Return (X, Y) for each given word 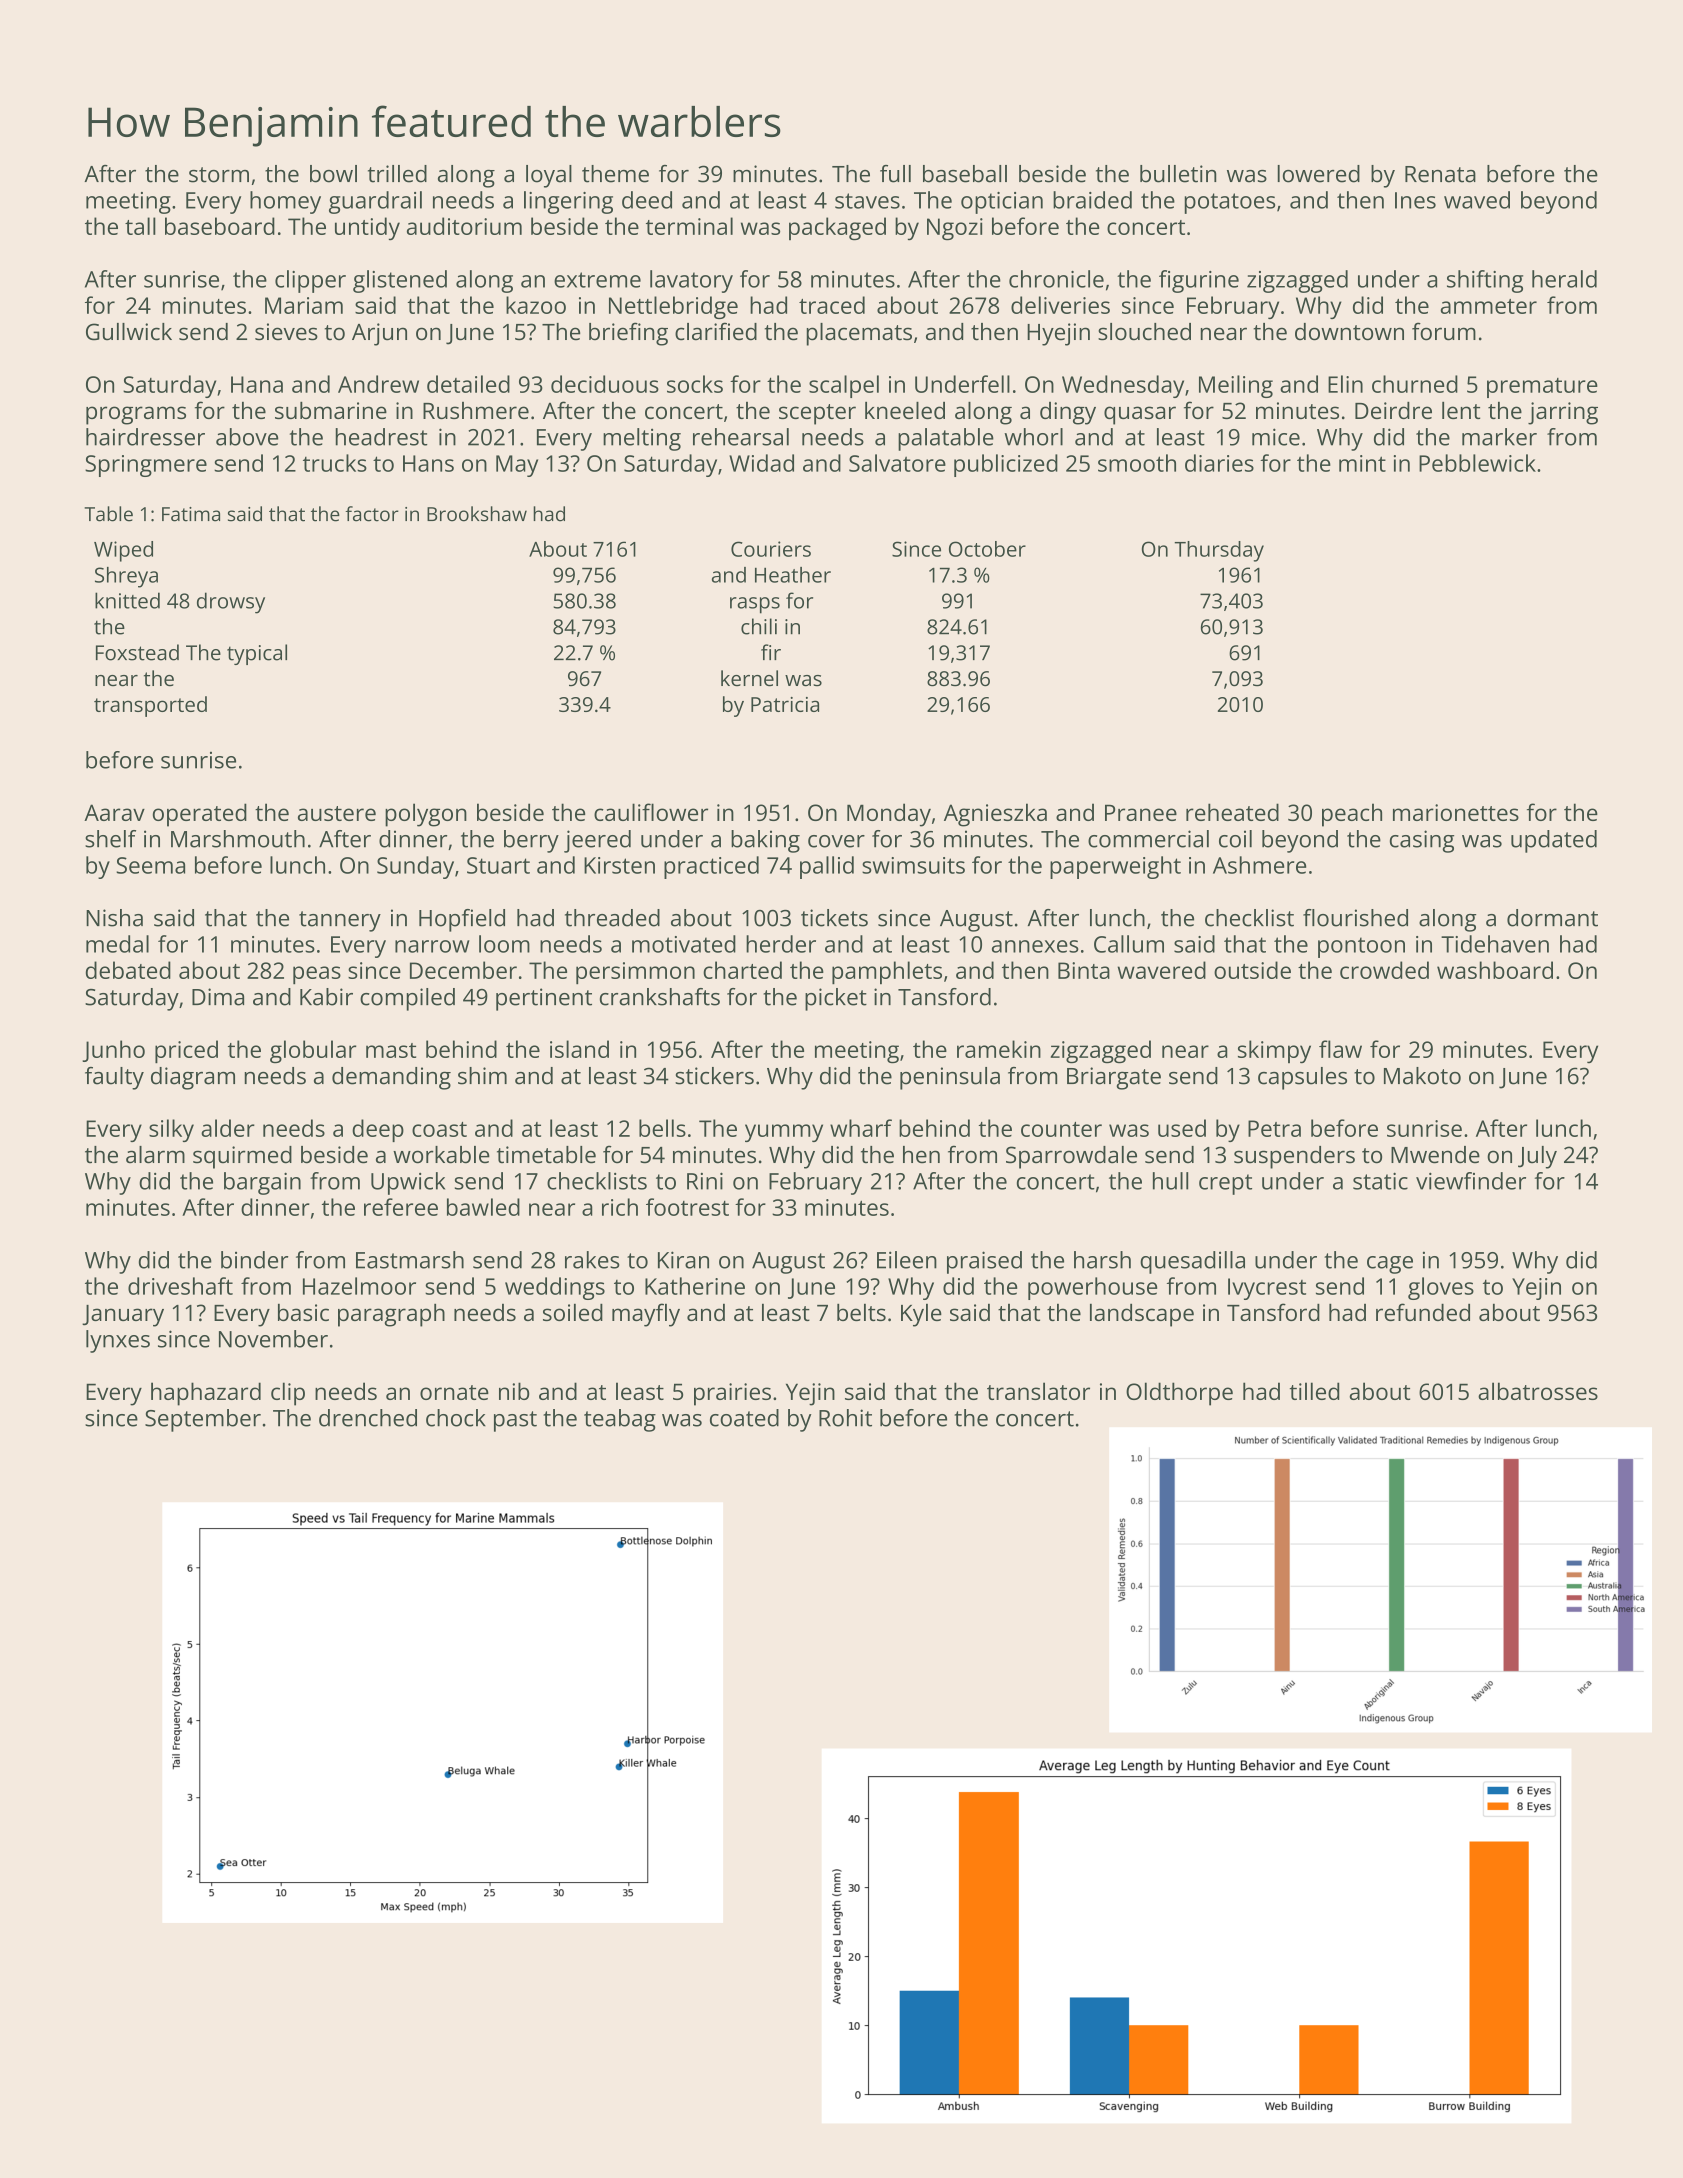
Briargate (1114, 1078)
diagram (193, 1078)
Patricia (785, 704)
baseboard (220, 226)
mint (1362, 463)
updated (1554, 841)
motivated (684, 944)
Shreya (126, 577)
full (895, 174)
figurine (1199, 281)
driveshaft (180, 1286)
